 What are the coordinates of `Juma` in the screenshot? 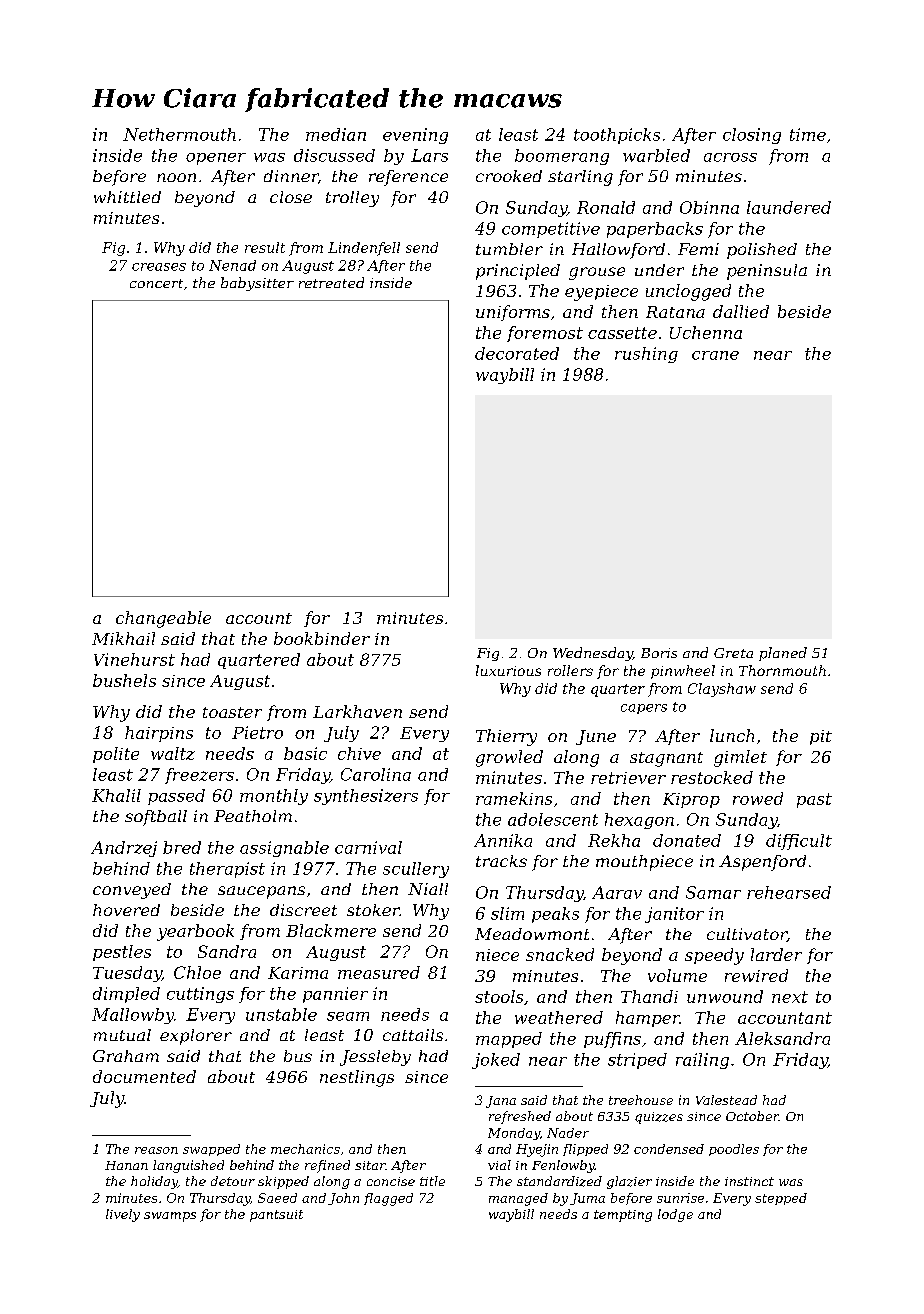 It's located at (587, 1199).
